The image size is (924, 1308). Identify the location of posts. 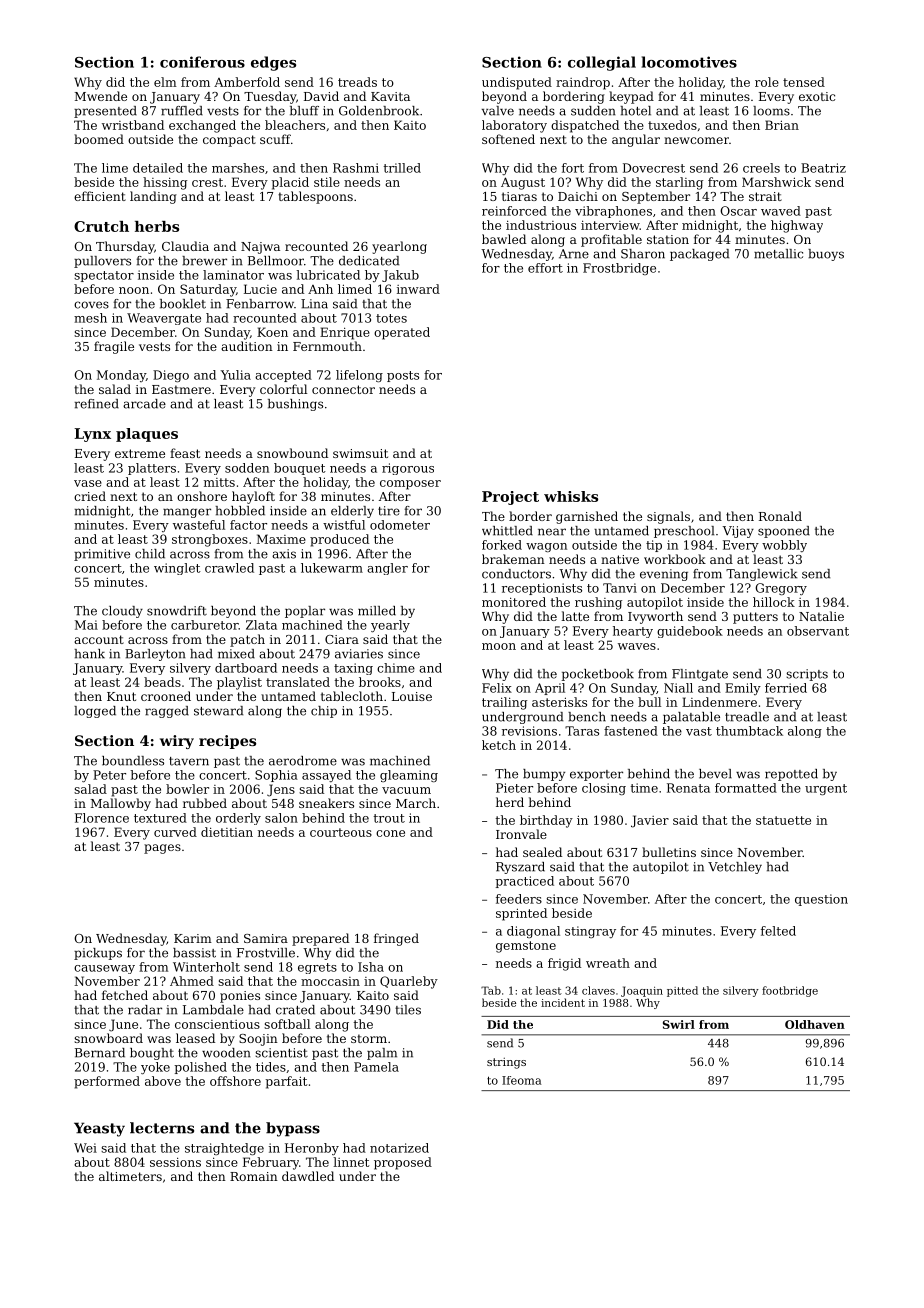
(403, 376).
